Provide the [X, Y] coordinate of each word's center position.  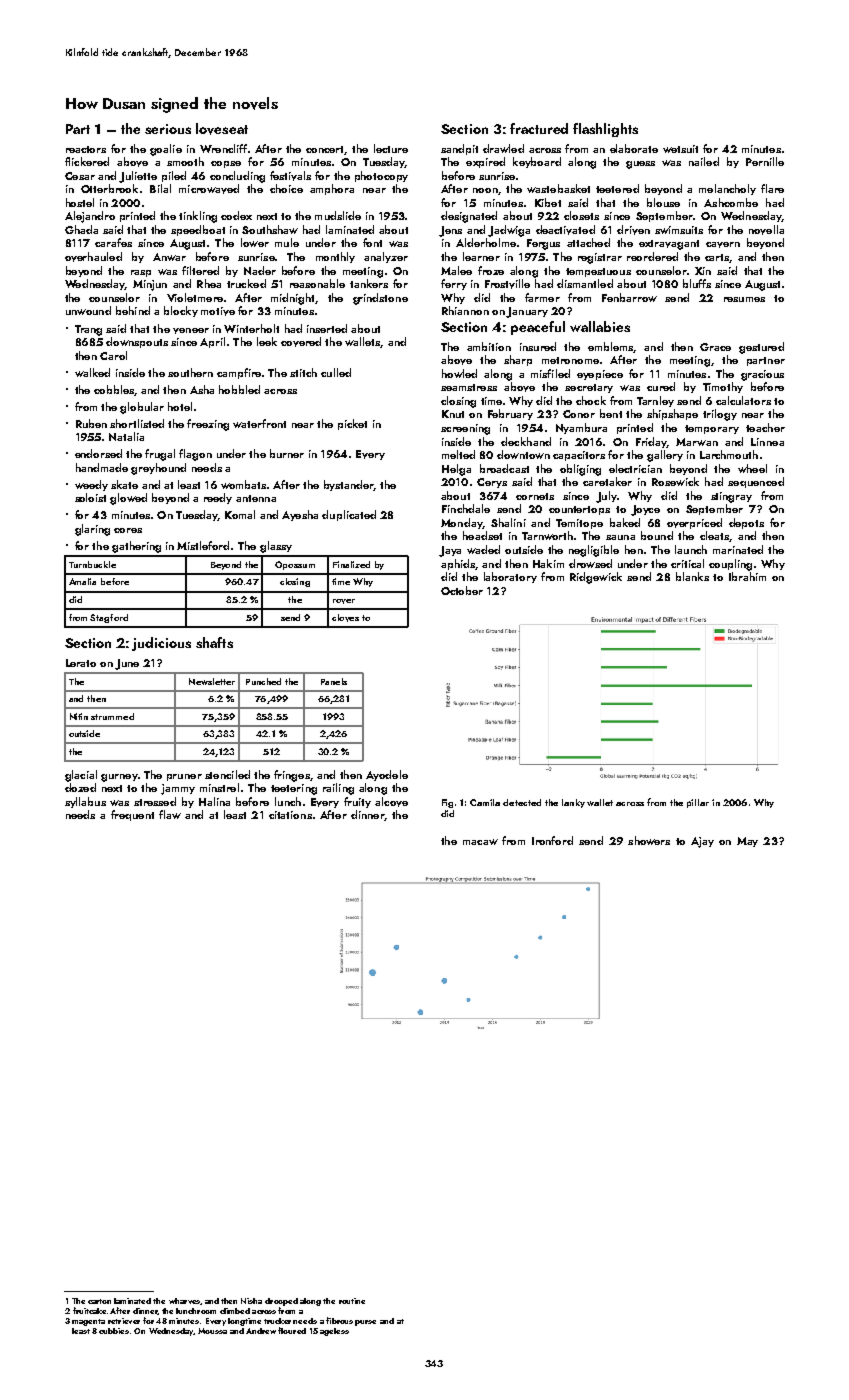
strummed [112, 716]
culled [336, 372]
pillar [698, 803]
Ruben [91, 423]
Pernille [765, 161]
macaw [480, 842]
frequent [132, 815]
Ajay [702, 842]
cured [661, 386]
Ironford [552, 840]
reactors [86, 149]
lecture [391, 148]
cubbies [114, 1331]
